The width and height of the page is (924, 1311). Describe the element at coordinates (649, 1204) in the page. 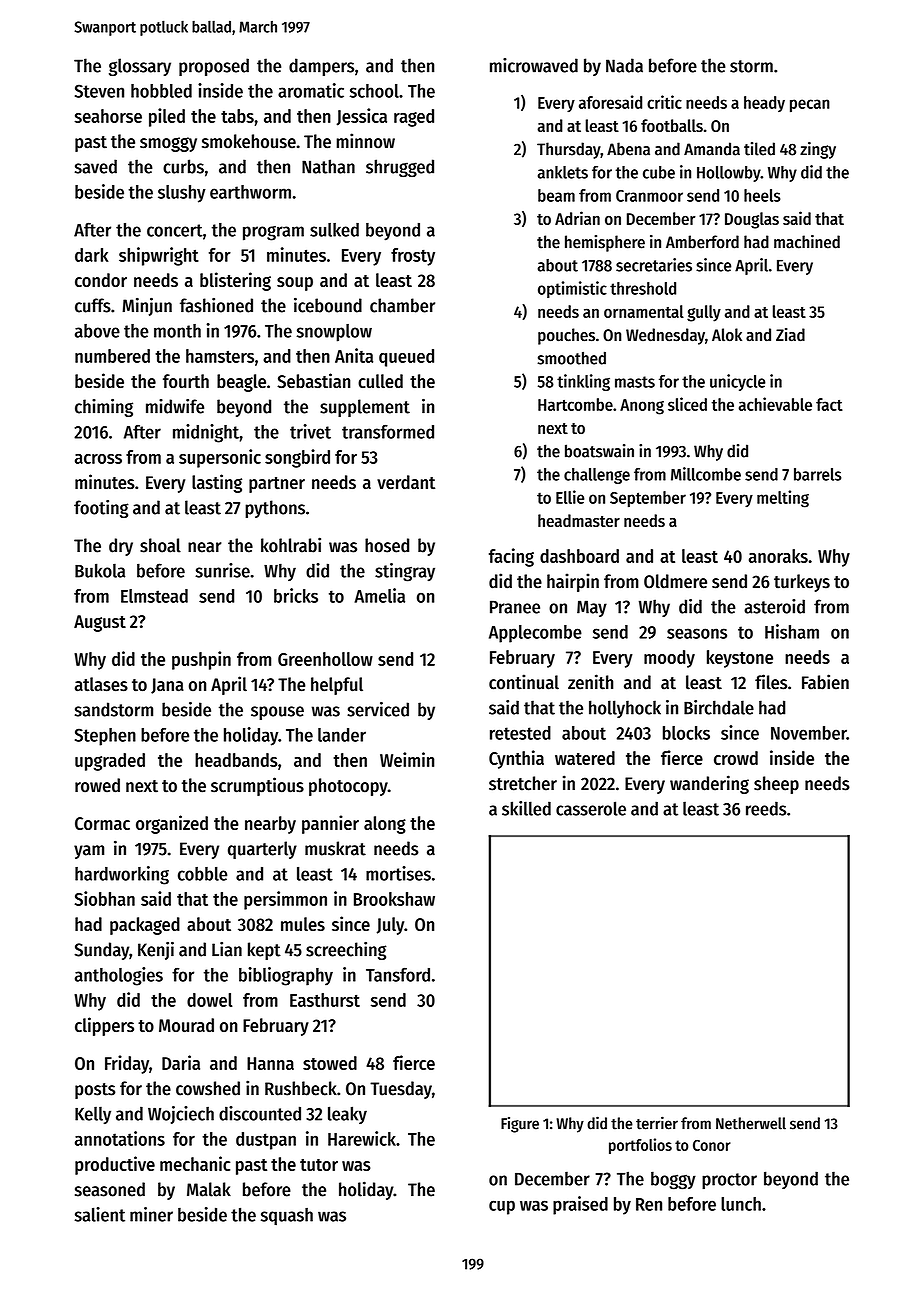

I see `Ren` at that location.
